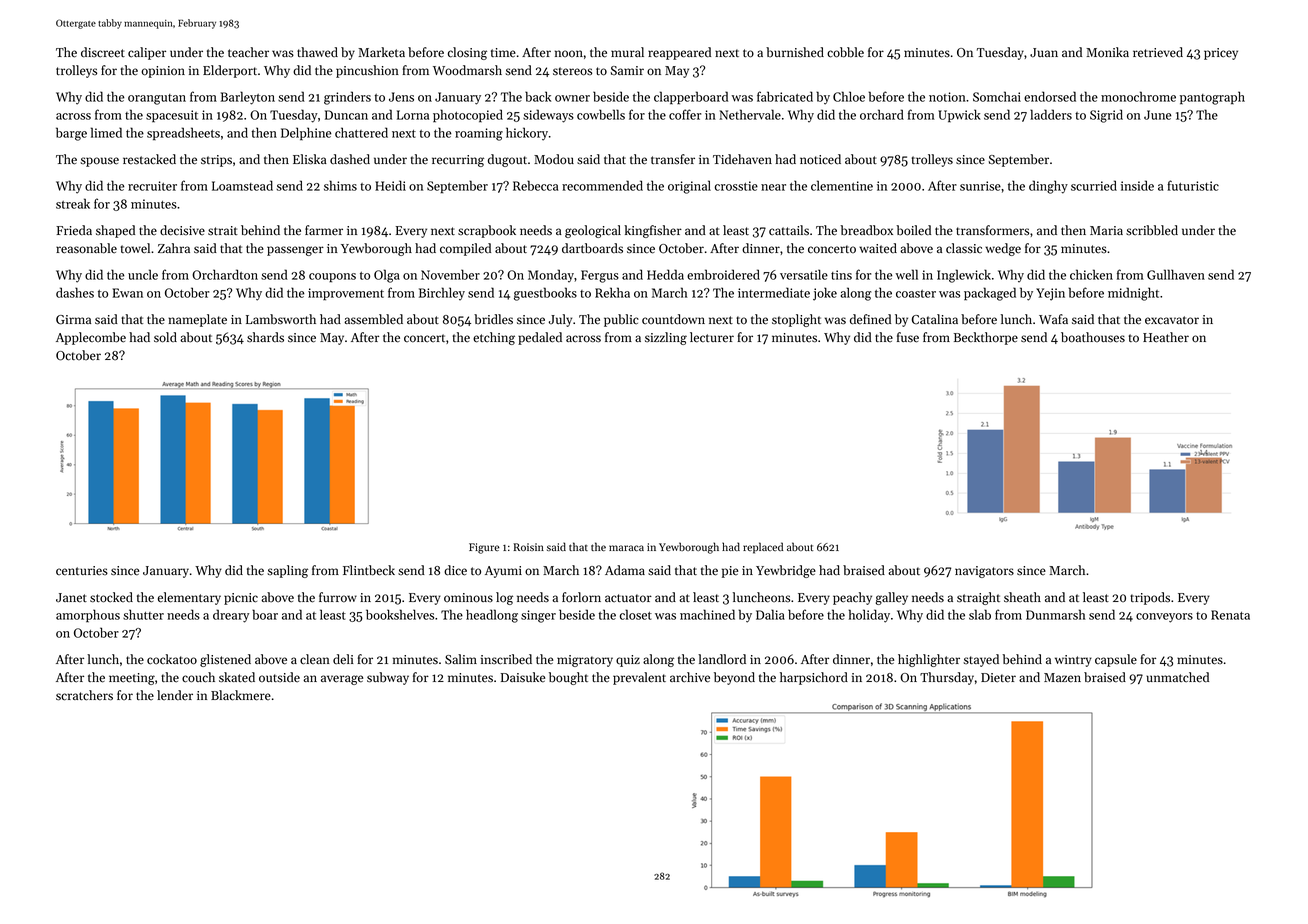  Describe the element at coordinates (679, 53) in the screenshot. I see `reappeared` at that location.
